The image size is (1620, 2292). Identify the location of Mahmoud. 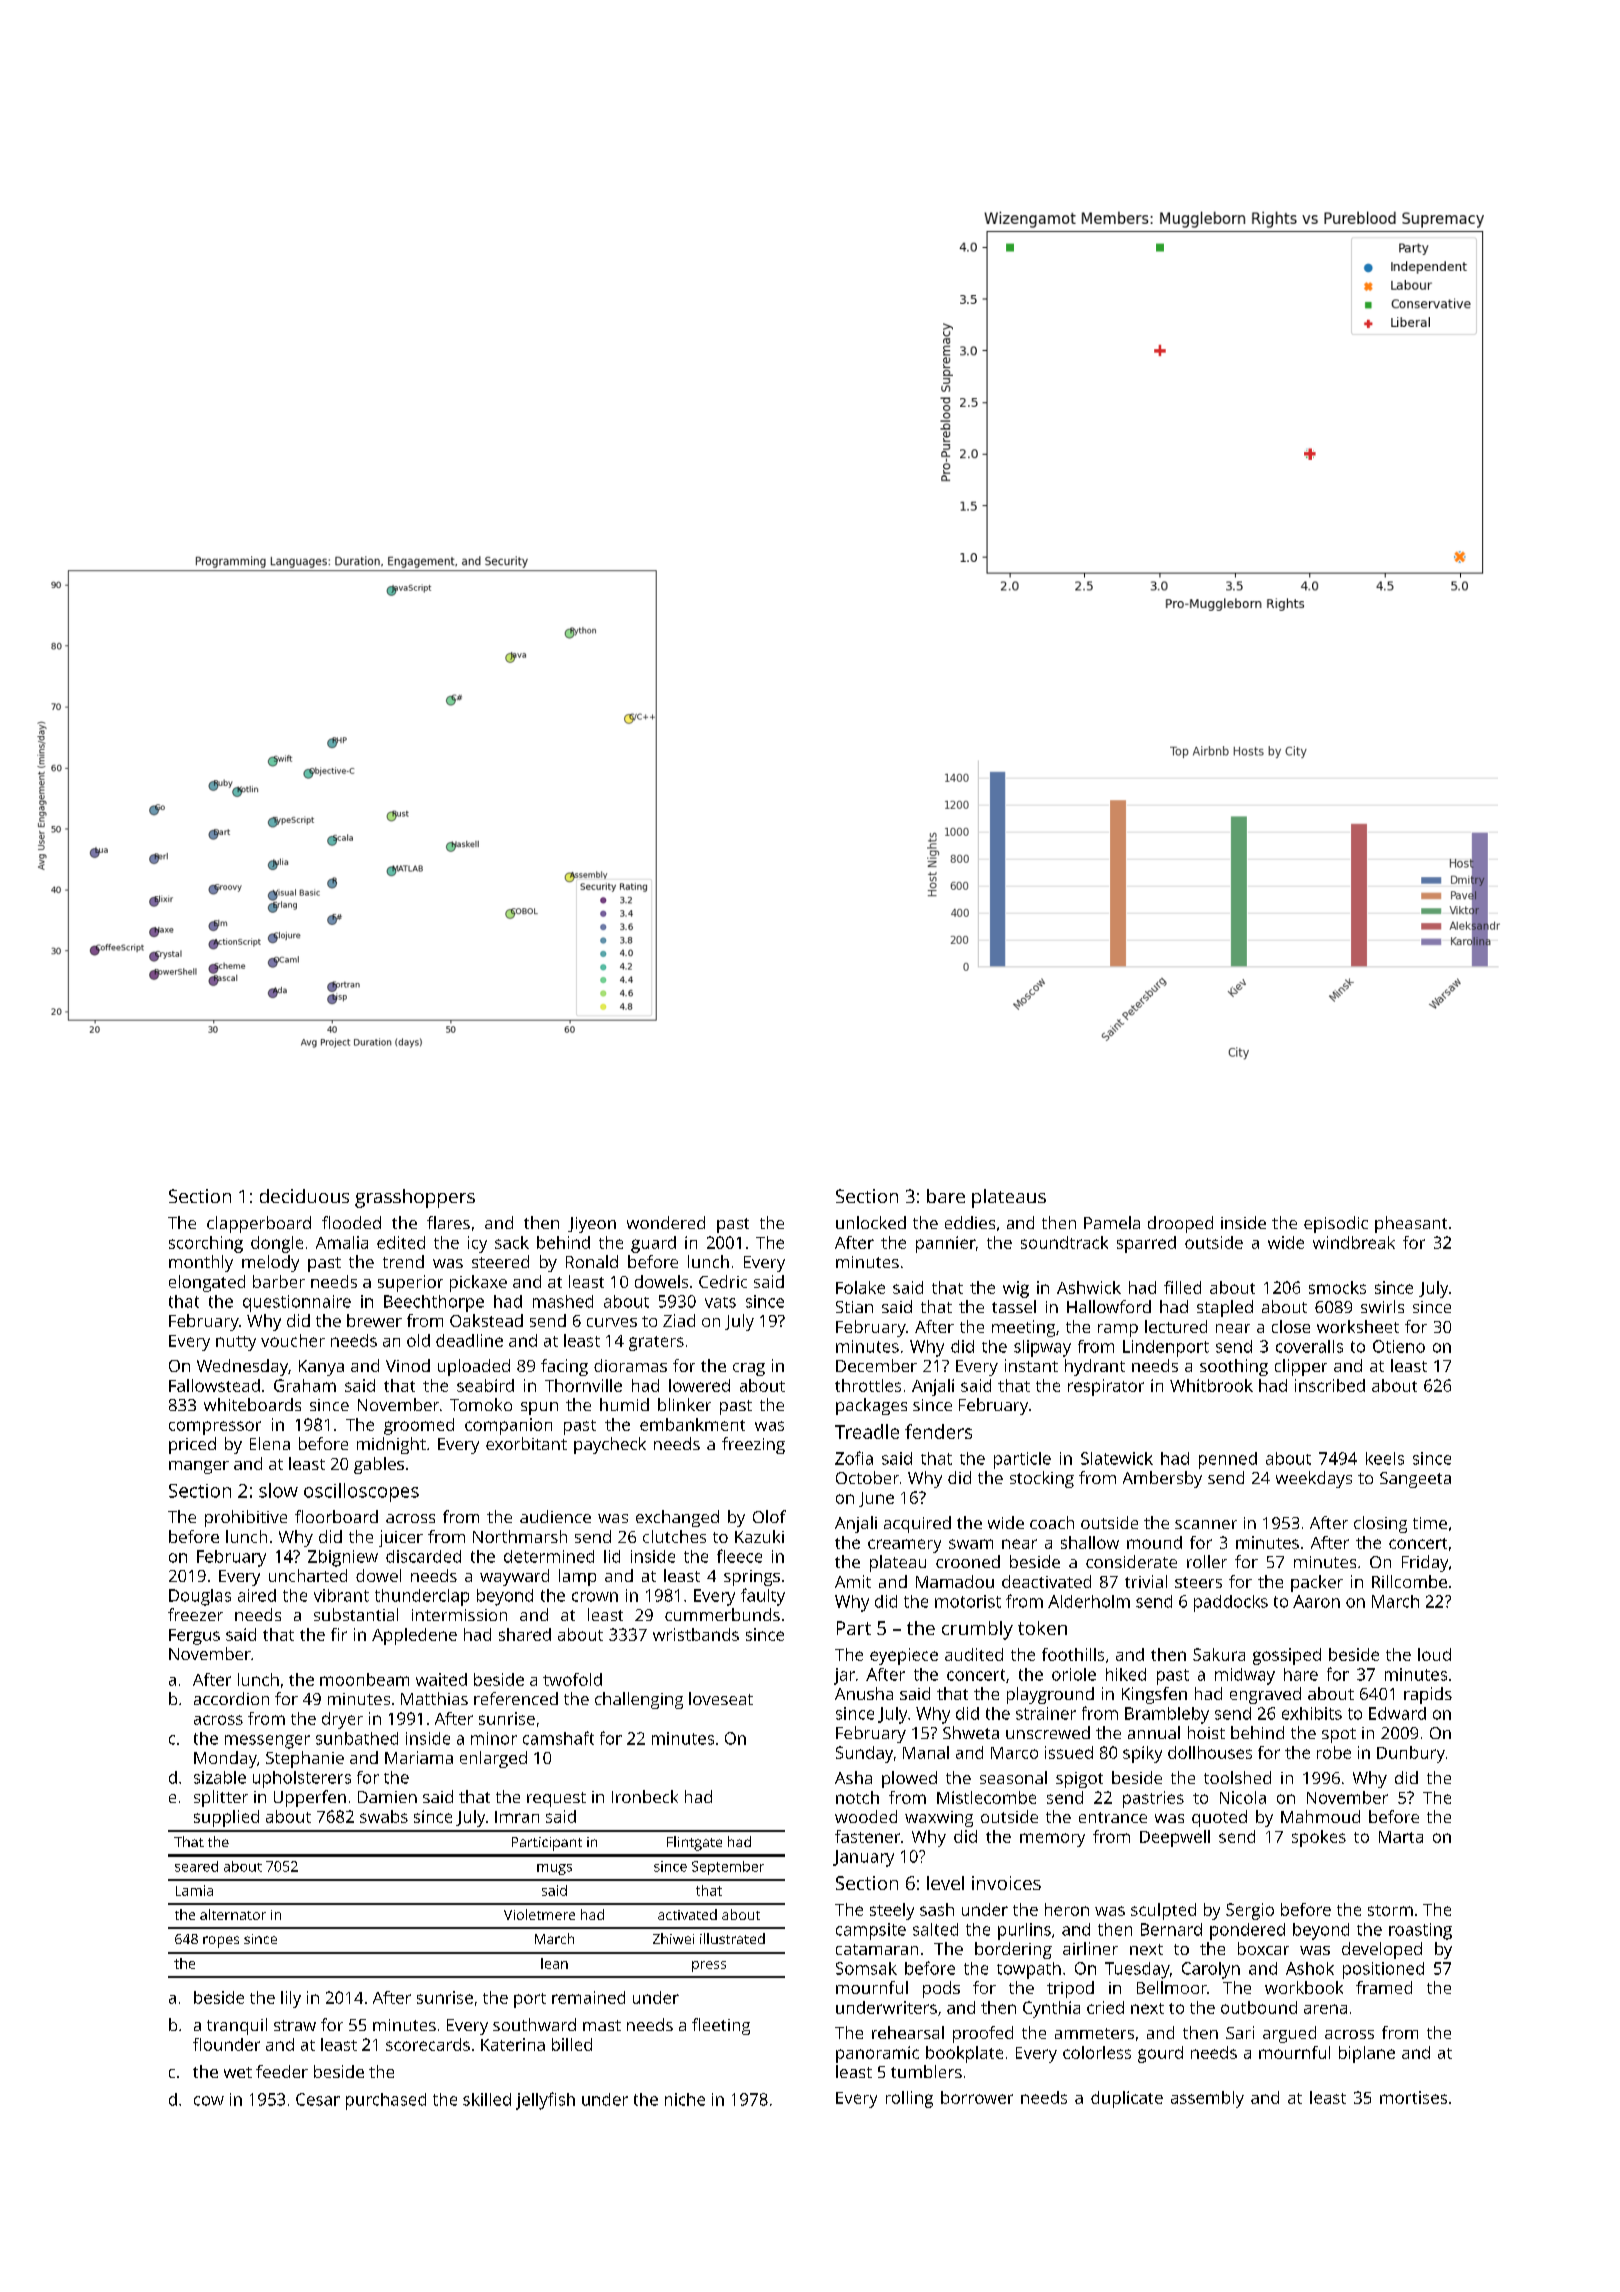
(1320, 1816).
